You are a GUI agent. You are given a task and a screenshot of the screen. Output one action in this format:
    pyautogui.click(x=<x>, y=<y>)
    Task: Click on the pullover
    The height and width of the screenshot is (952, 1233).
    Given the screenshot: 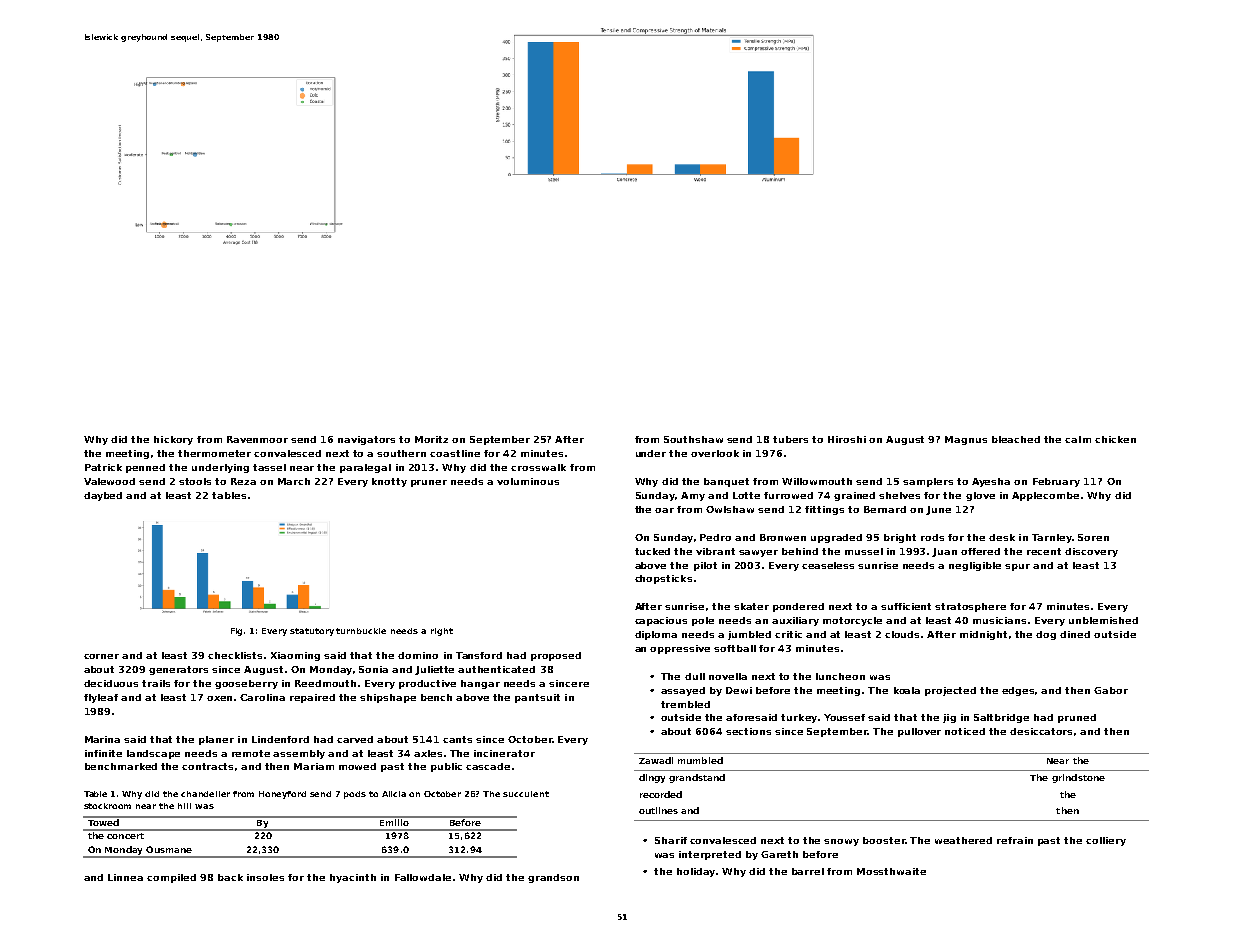 What is the action you would take?
    pyautogui.click(x=919, y=732)
